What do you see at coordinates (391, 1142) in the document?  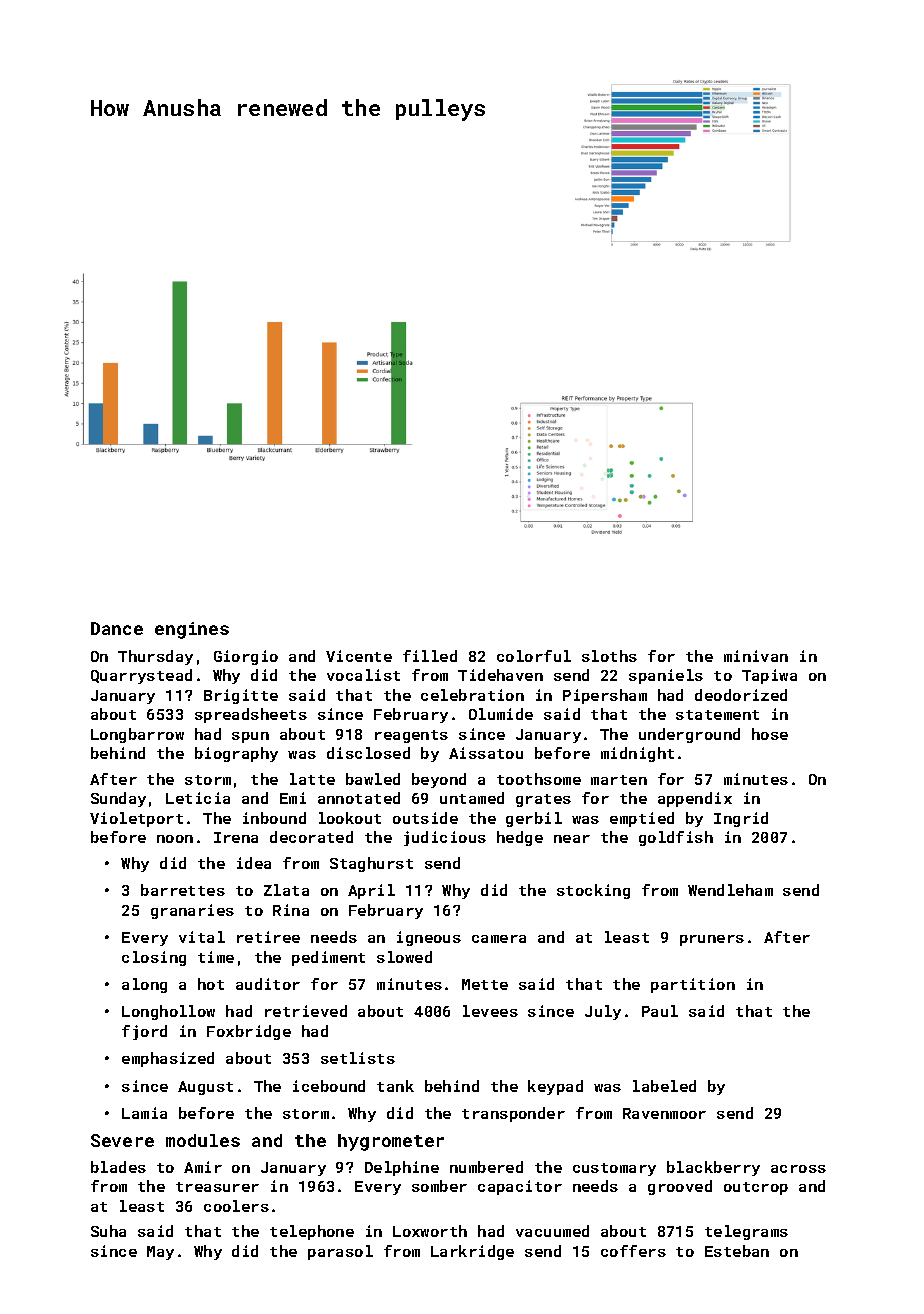 I see `hygrometer` at bounding box center [391, 1142].
